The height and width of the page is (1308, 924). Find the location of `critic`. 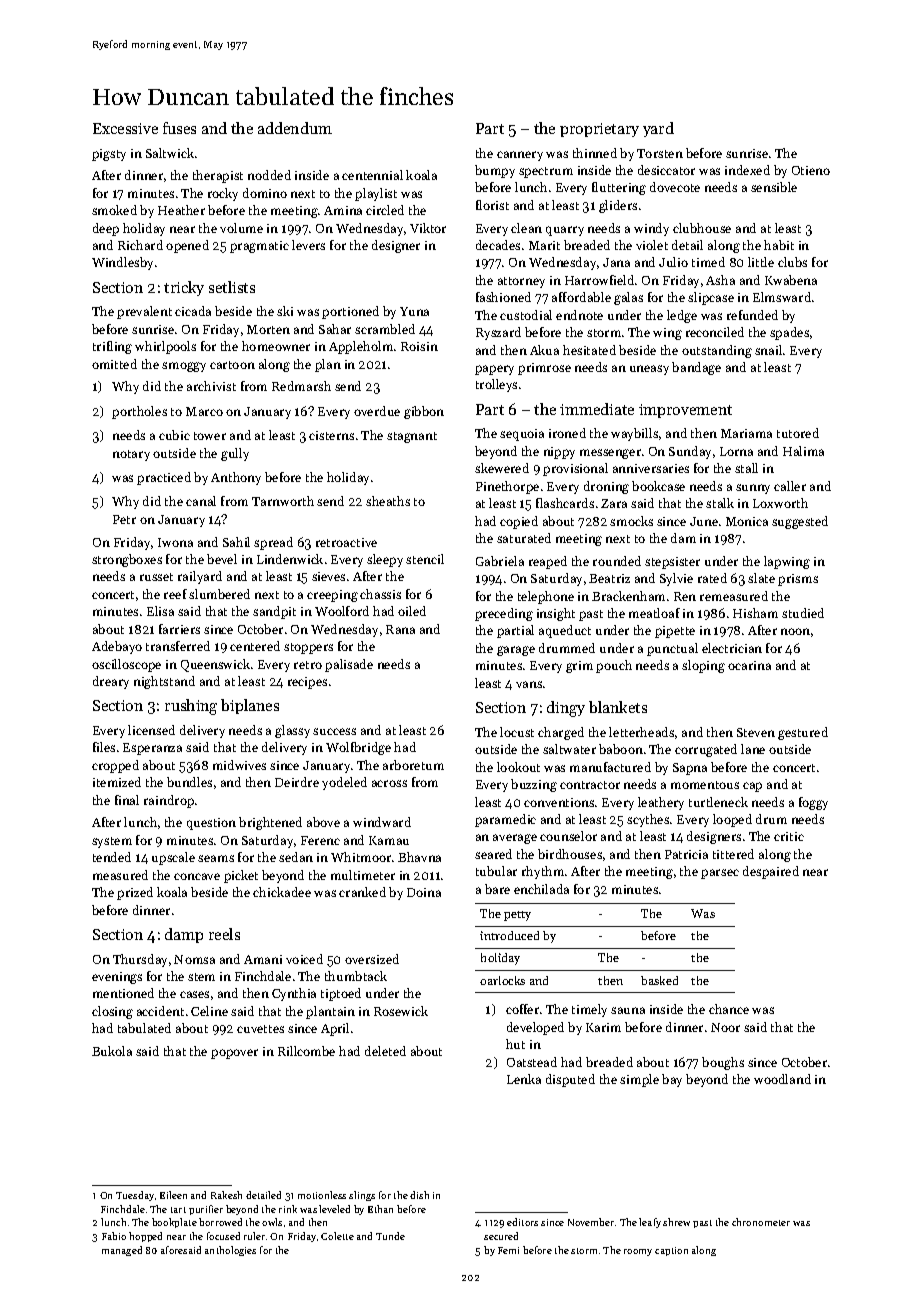

critic is located at coordinates (789, 836).
